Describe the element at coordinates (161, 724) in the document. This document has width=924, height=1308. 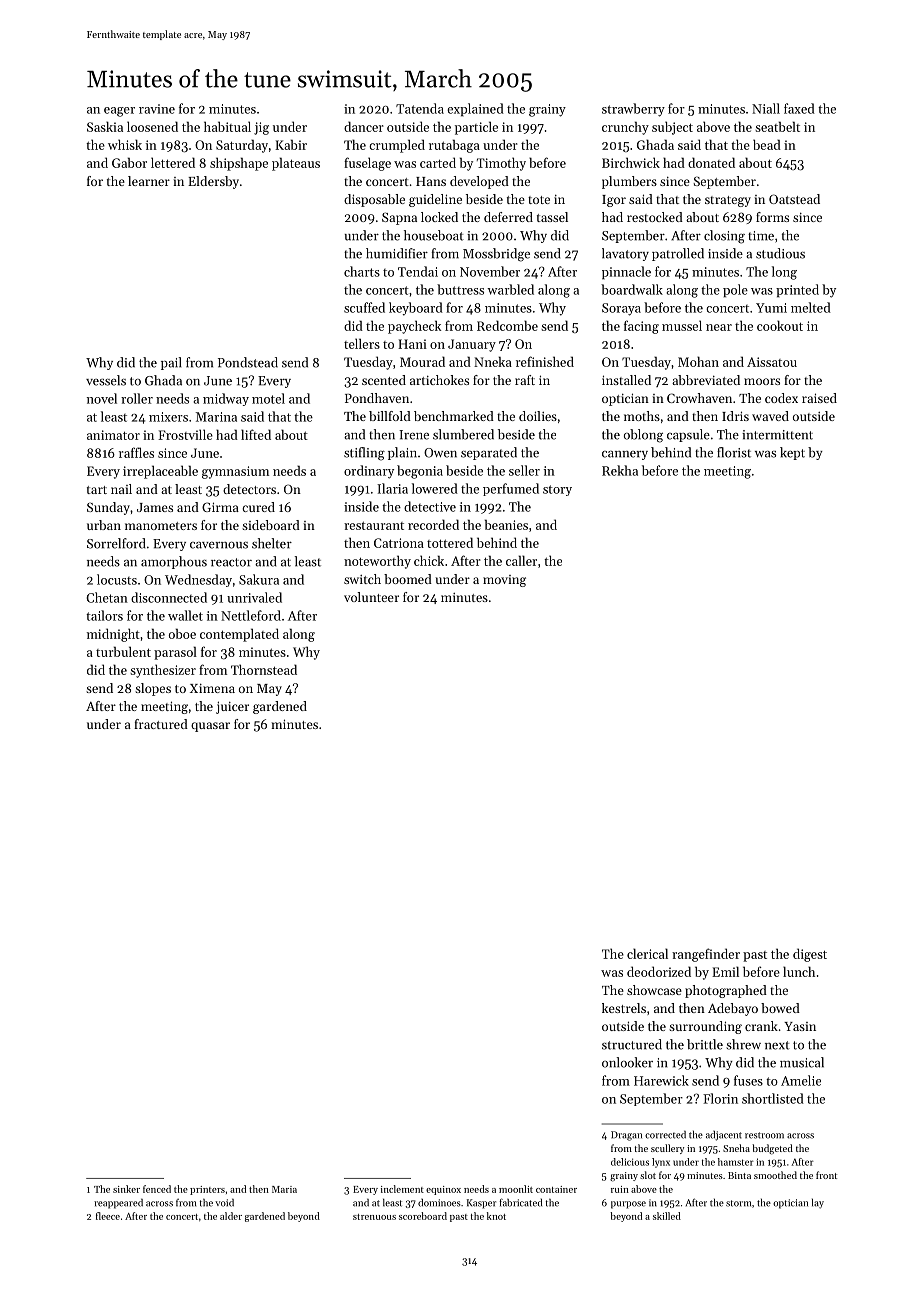
I see `fractured` at that location.
